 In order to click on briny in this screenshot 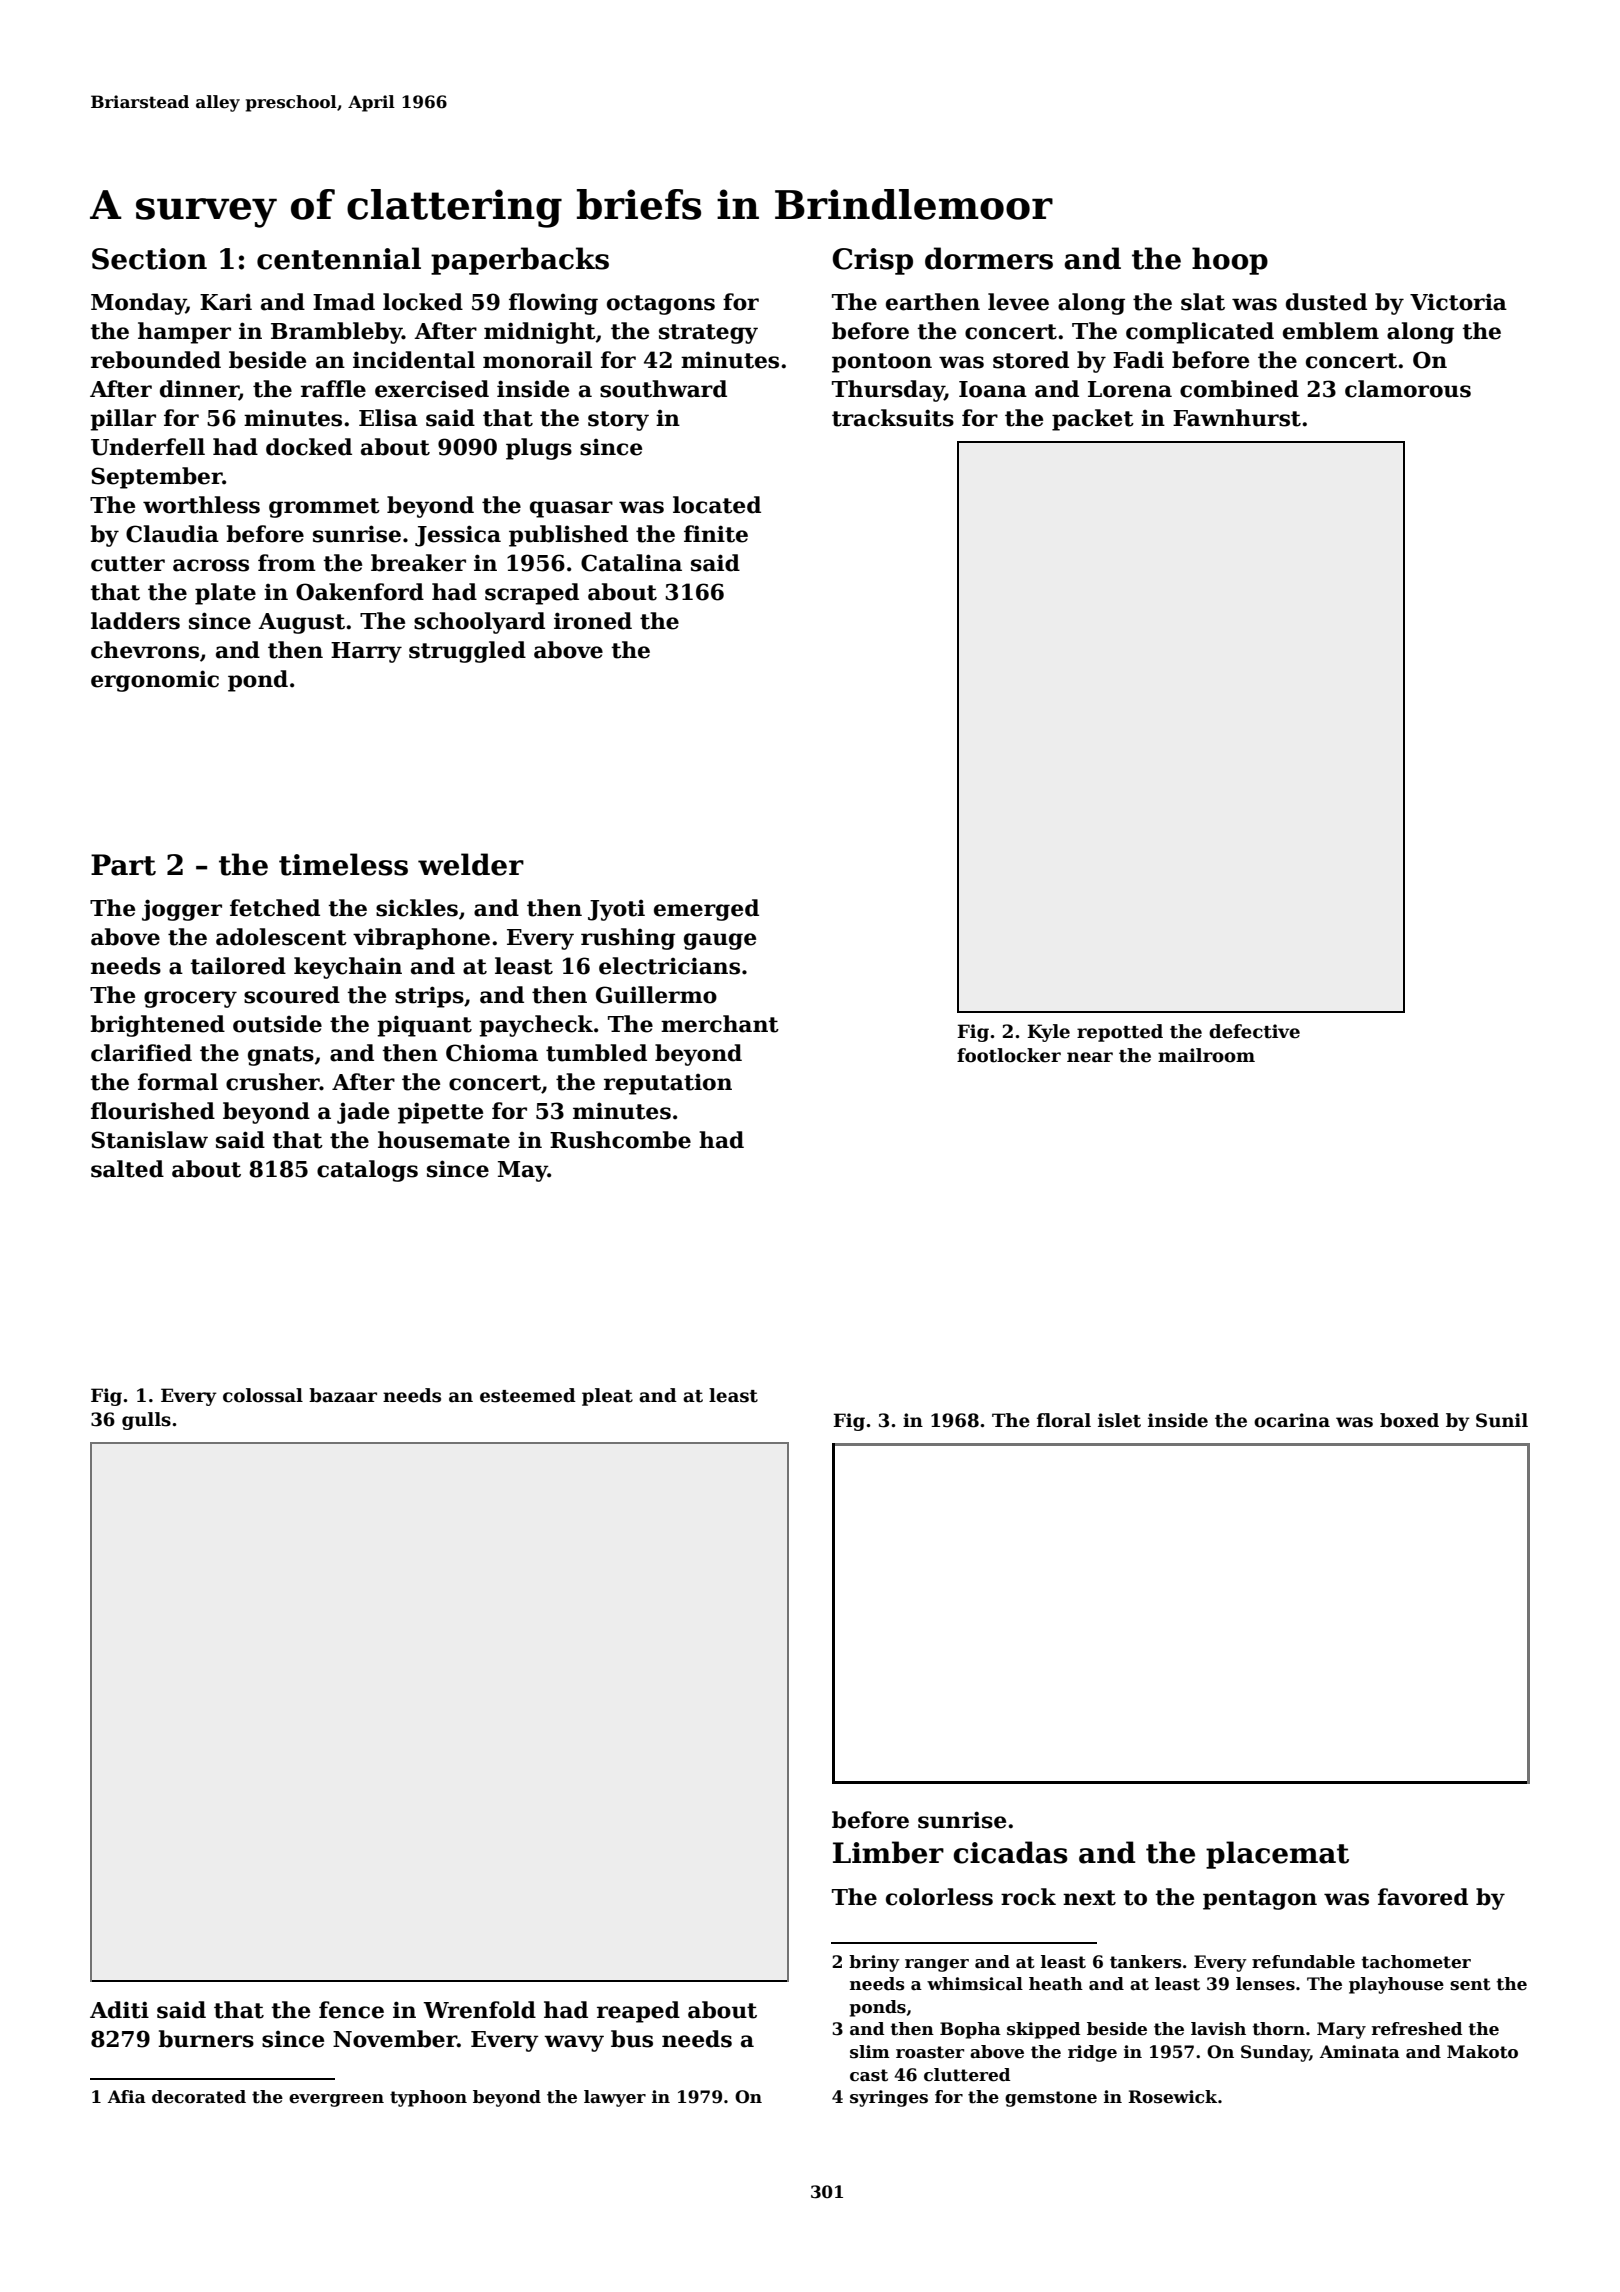, I will do `click(874, 1963)`.
